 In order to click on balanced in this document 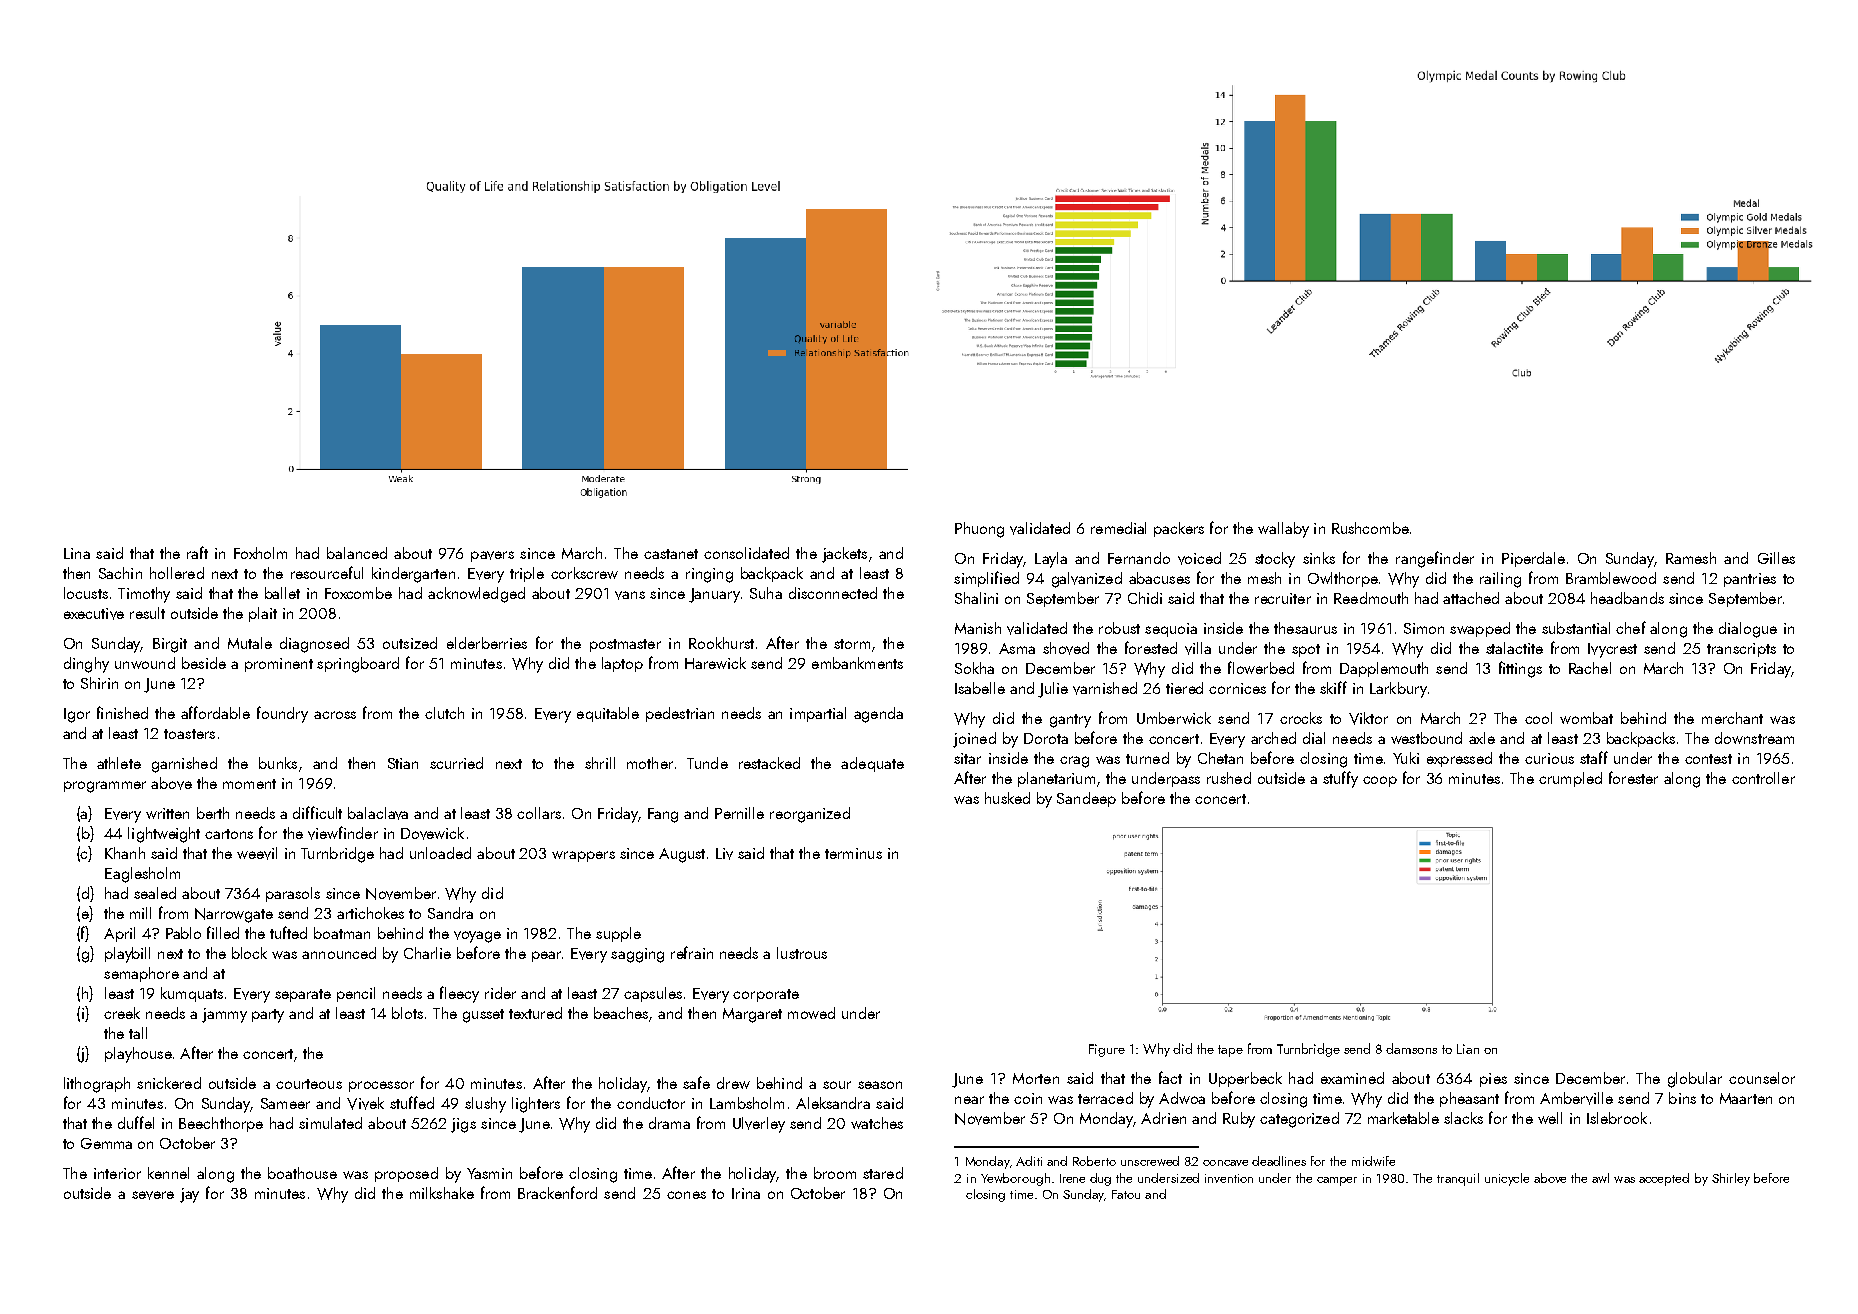, I will do `click(357, 553)`.
